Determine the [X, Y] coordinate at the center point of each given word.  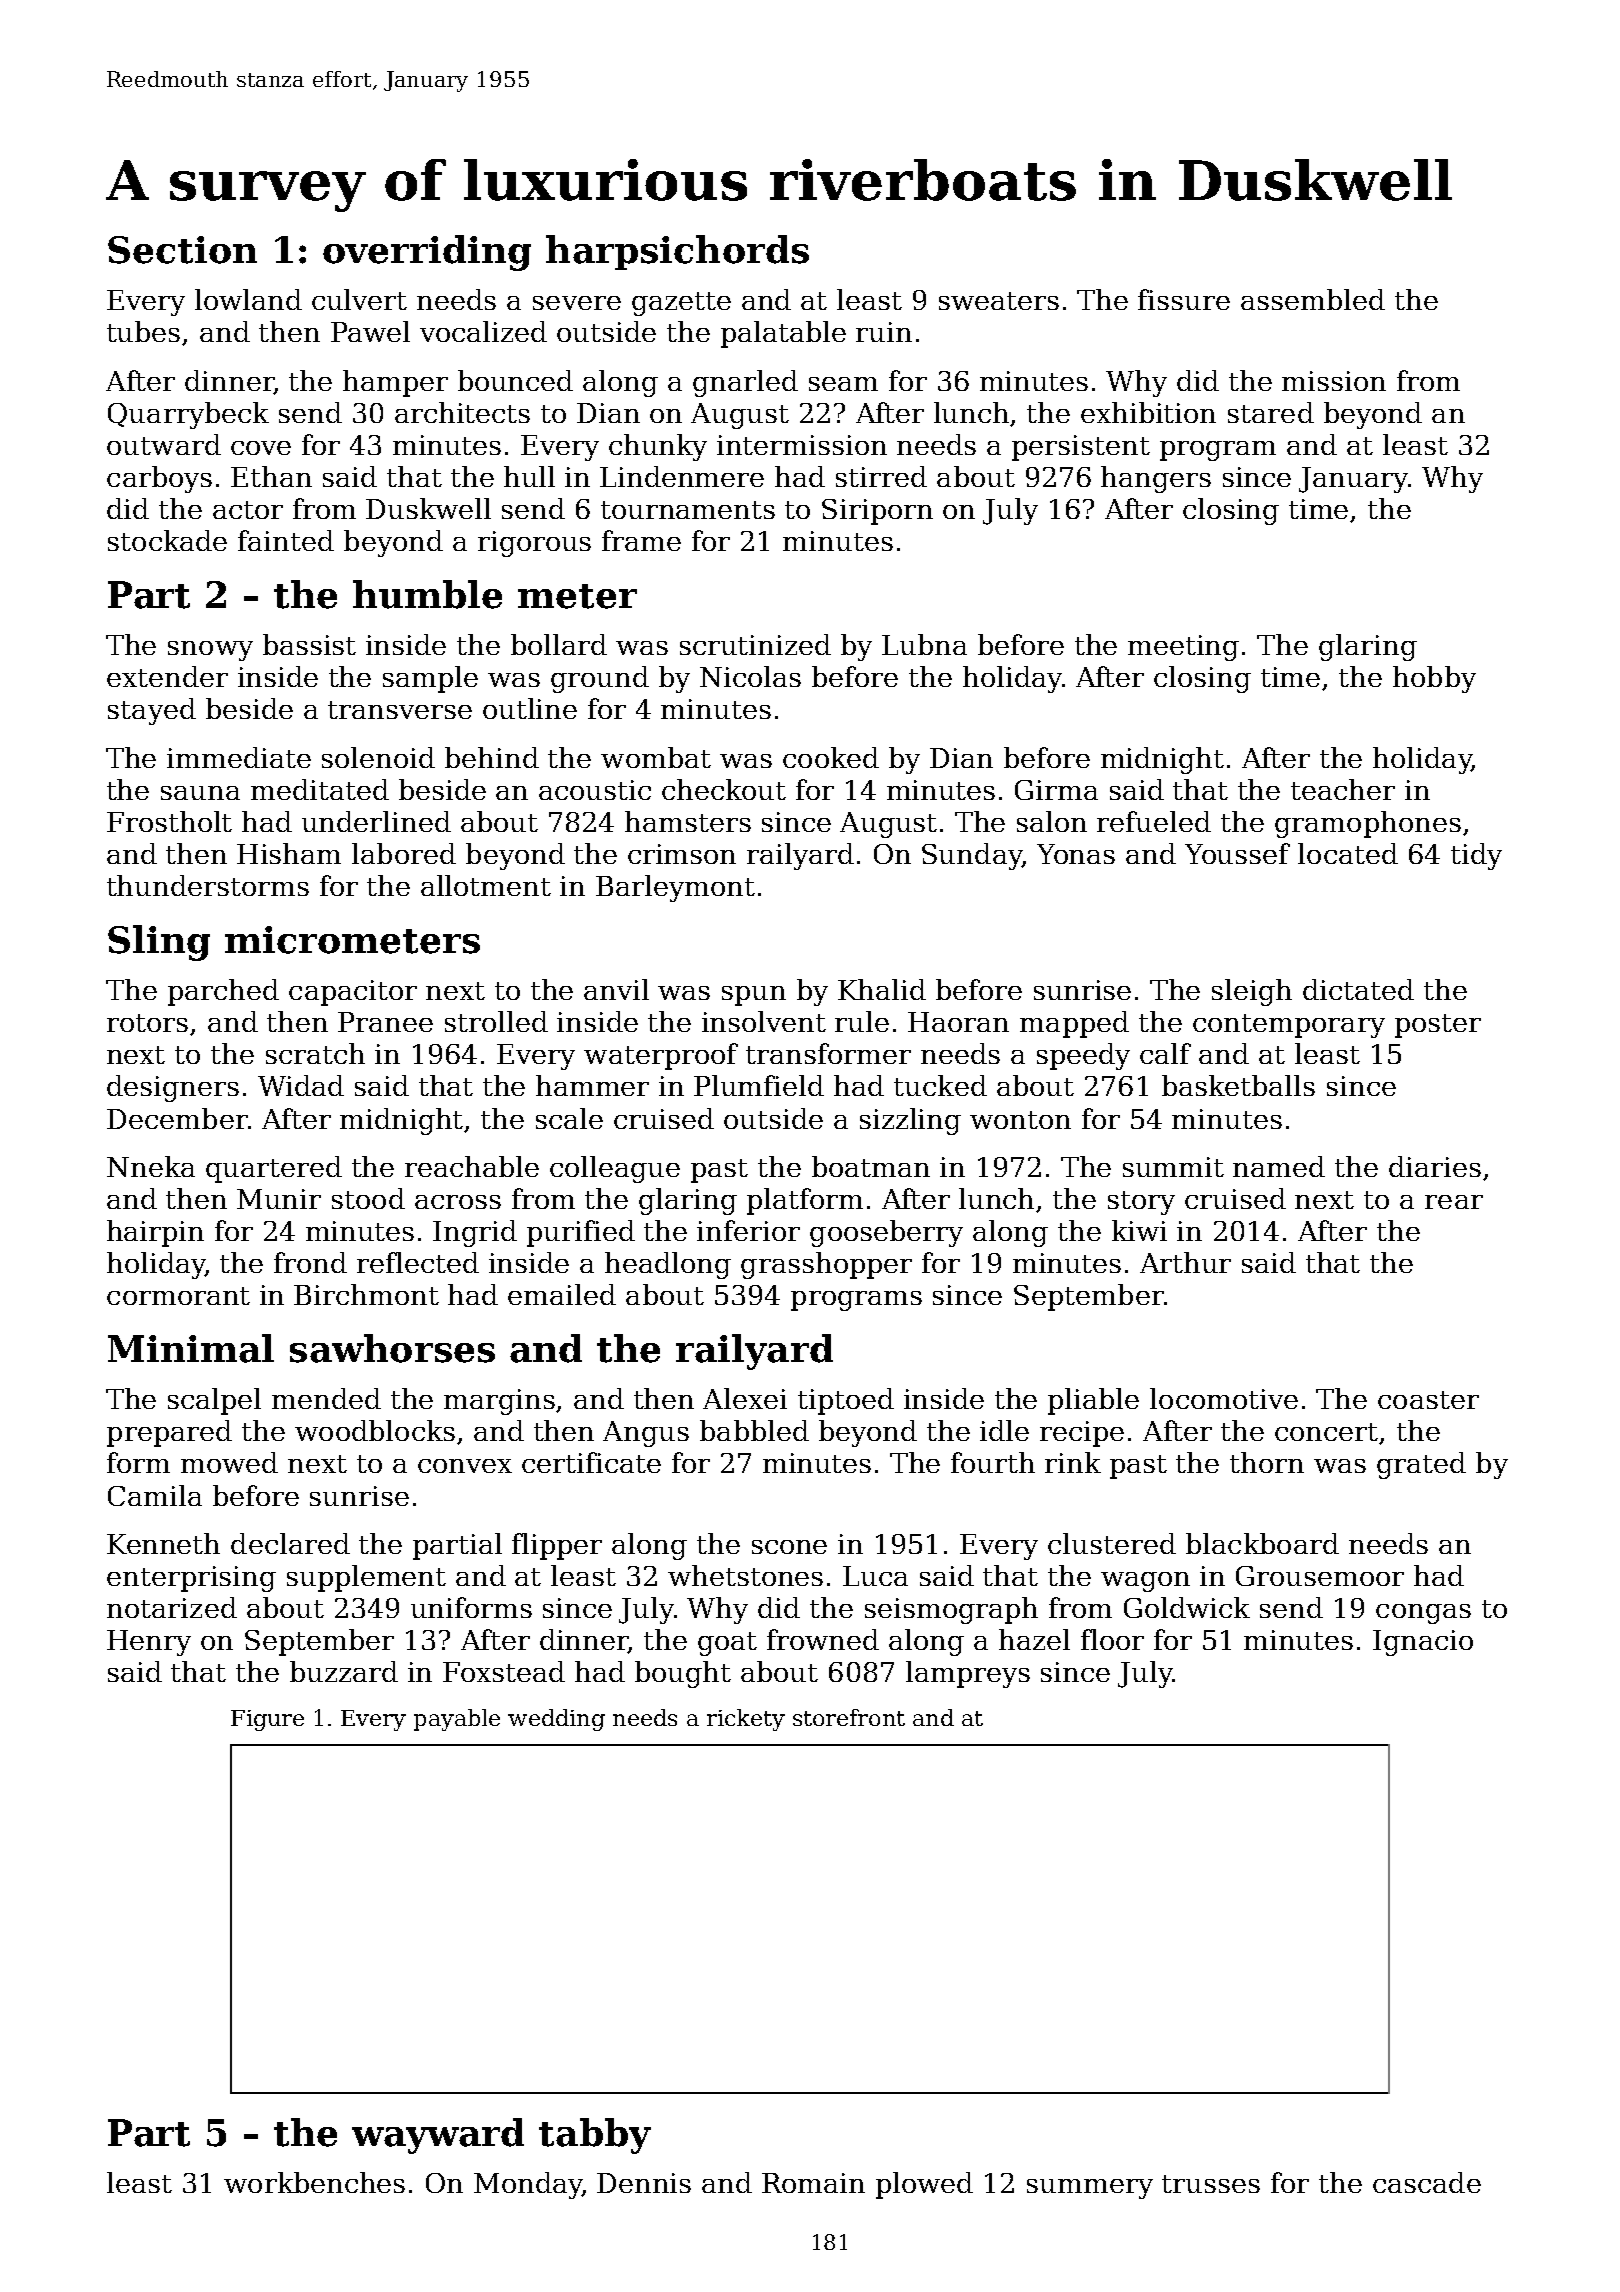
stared [1271, 412]
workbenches [314, 2182]
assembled [1313, 299]
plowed [924, 2185]
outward [164, 444]
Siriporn [877, 512]
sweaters [999, 301]
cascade [1427, 2182]
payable [457, 1720]
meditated [320, 789]
